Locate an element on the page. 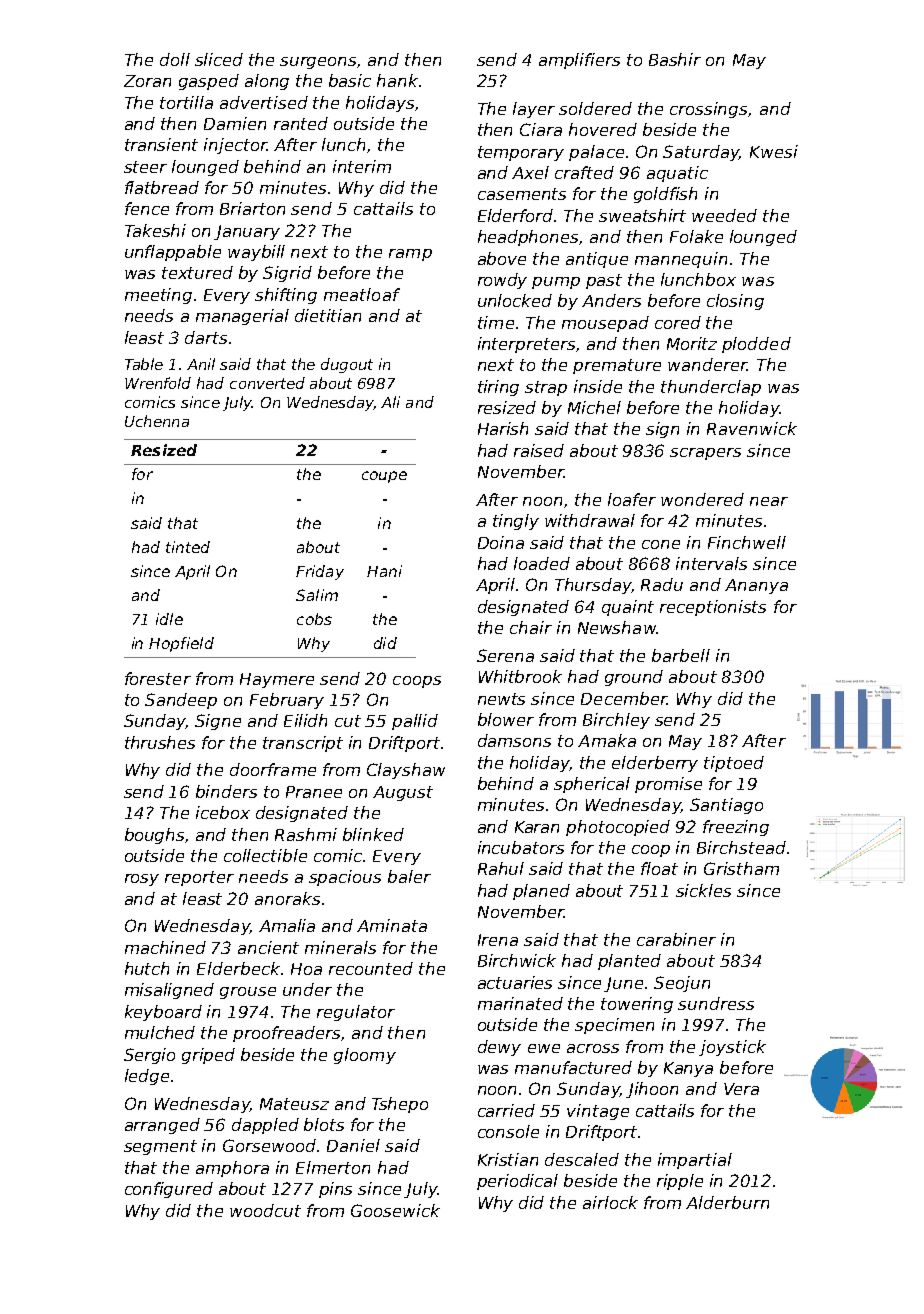 Image resolution: width=924 pixels, height=1314 pixels. managerial is located at coordinates (242, 317).
